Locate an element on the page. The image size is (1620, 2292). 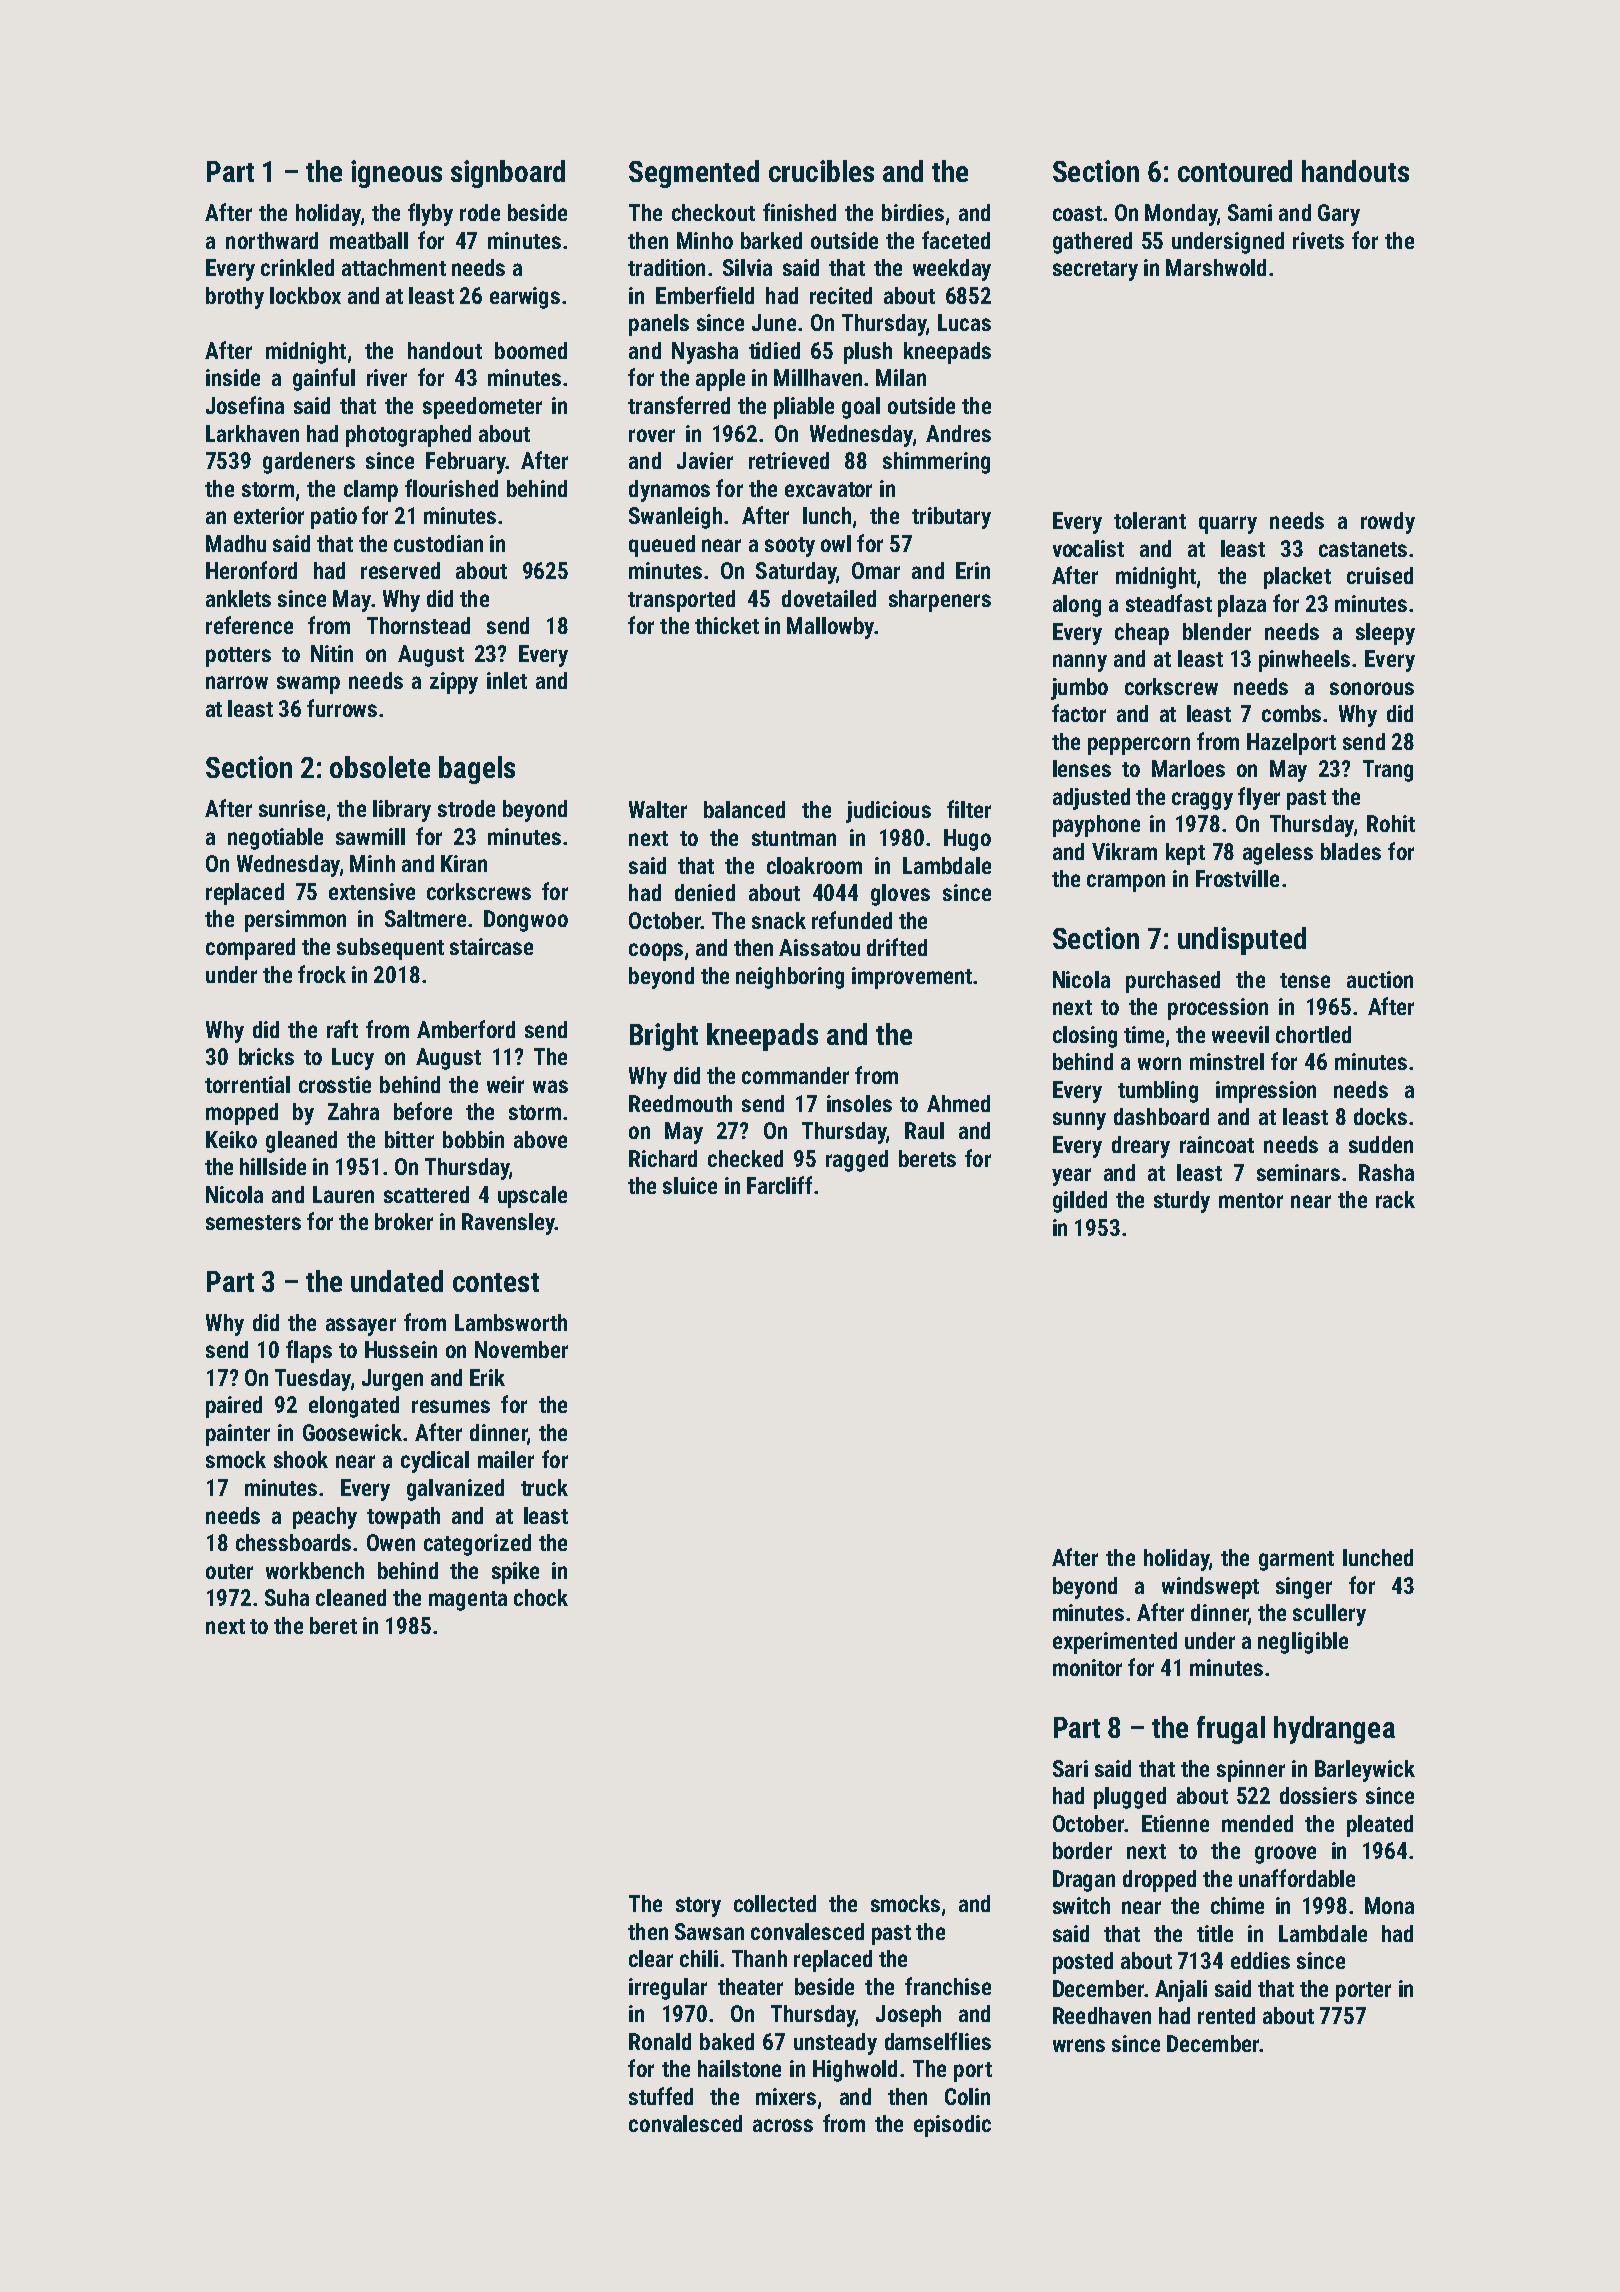
frugal is located at coordinates (1231, 1730).
